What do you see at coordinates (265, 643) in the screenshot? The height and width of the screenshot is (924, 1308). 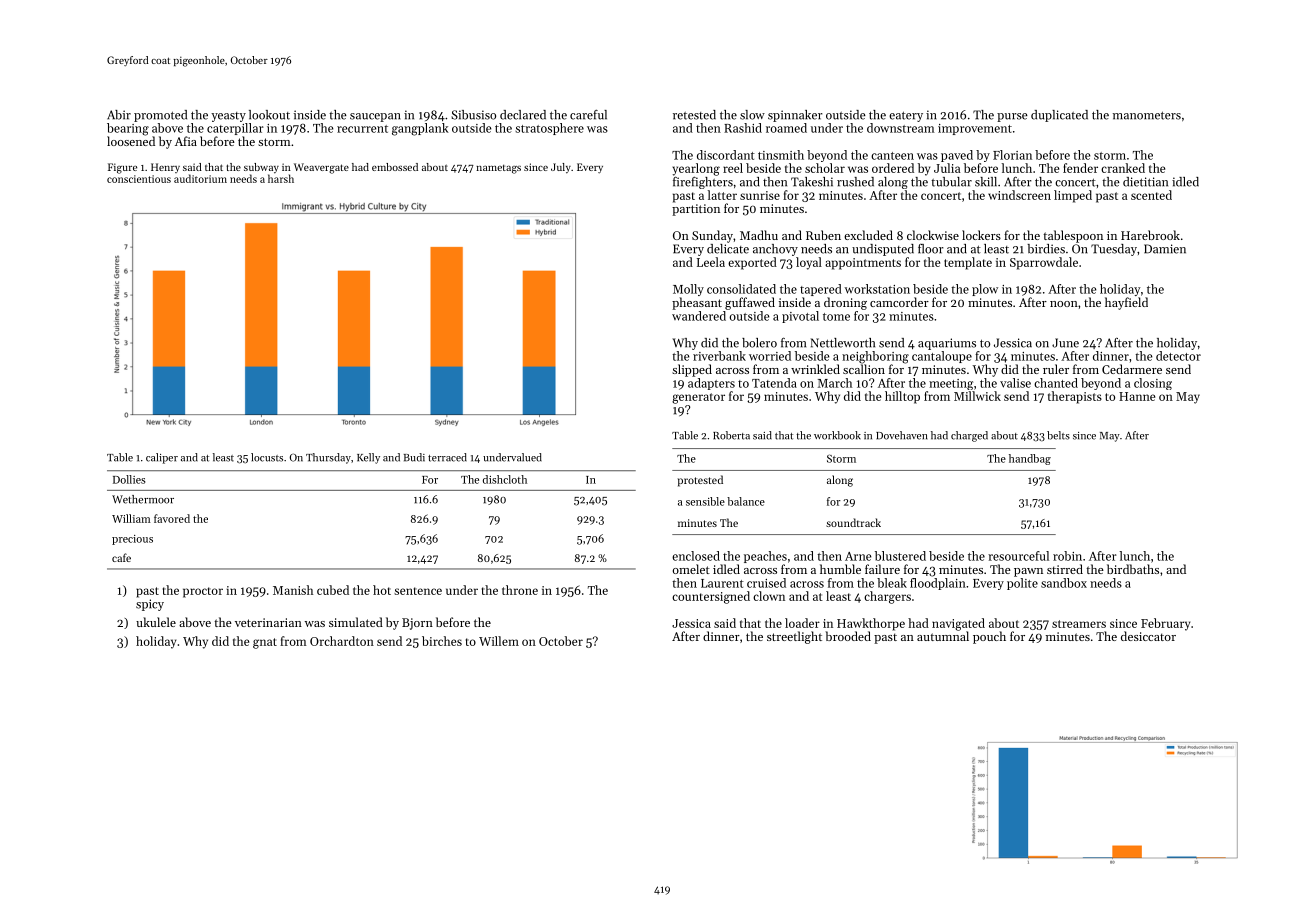 I see `gnat` at bounding box center [265, 643].
